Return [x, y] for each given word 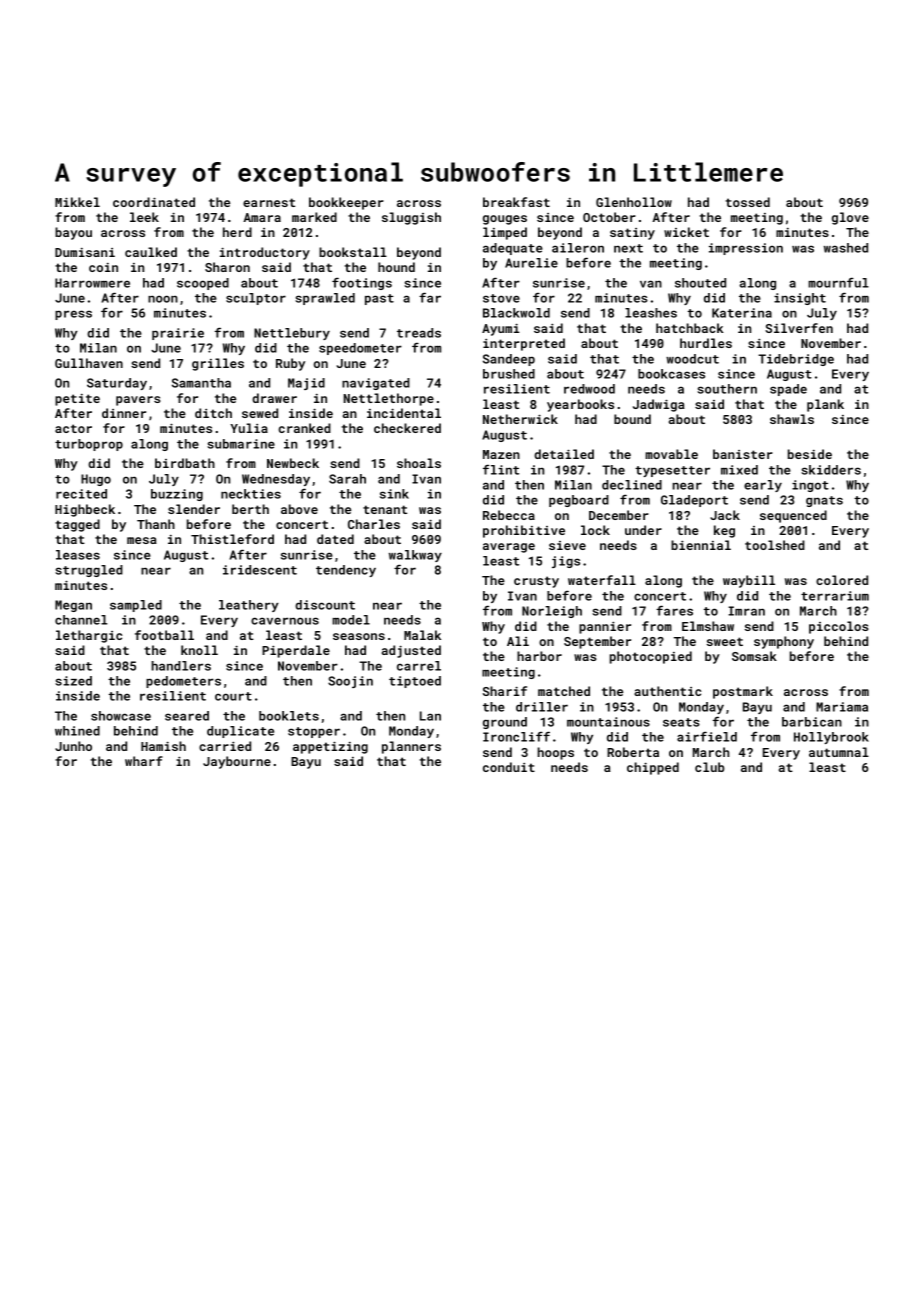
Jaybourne [237, 762]
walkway [415, 556]
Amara [262, 217]
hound [396, 267]
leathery [249, 606]
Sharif [505, 691]
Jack [725, 515]
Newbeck [293, 463]
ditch [213, 413]
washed [846, 248]
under [643, 530]
